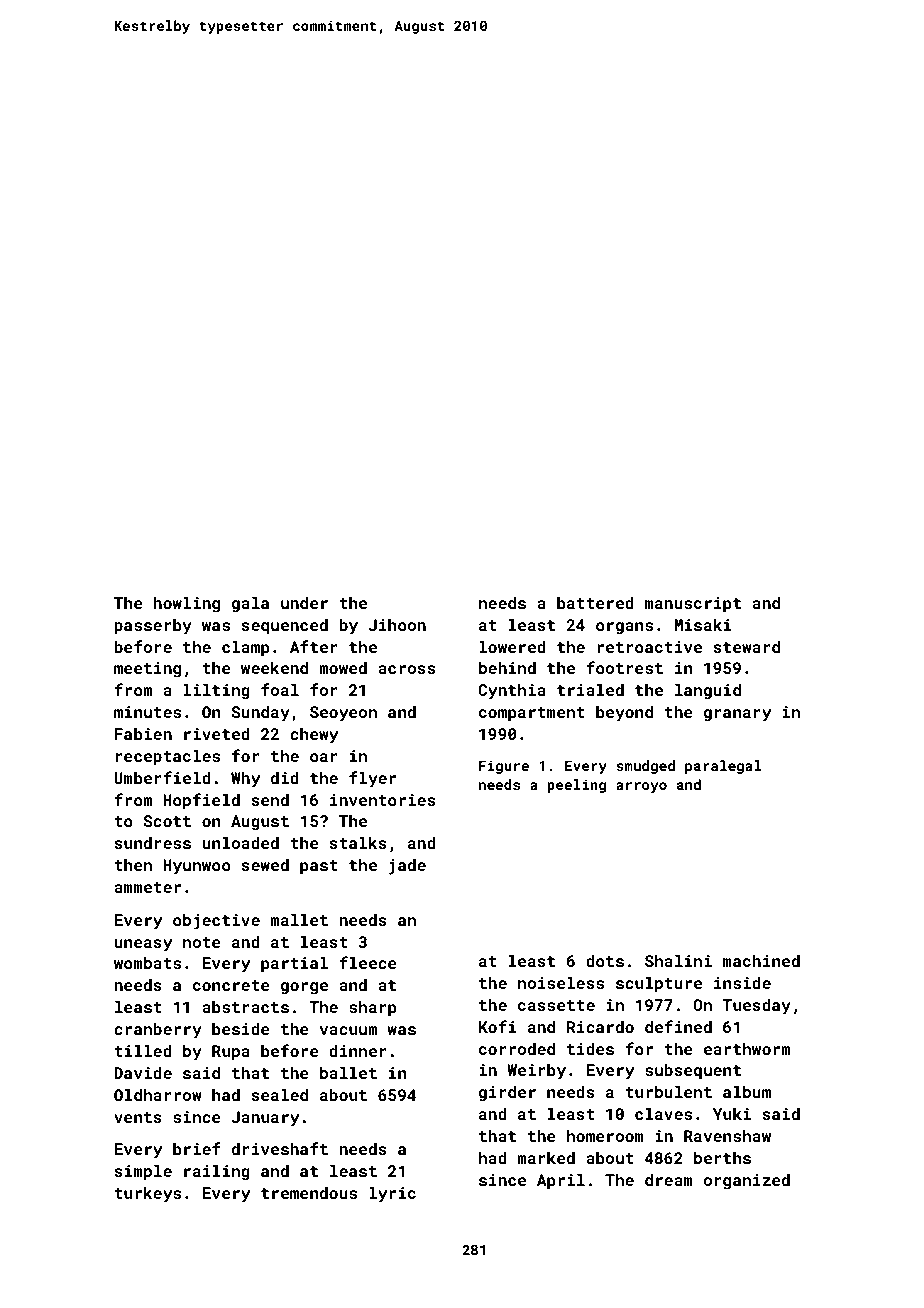 The image size is (924, 1308). I want to click on beside, so click(241, 1028).
